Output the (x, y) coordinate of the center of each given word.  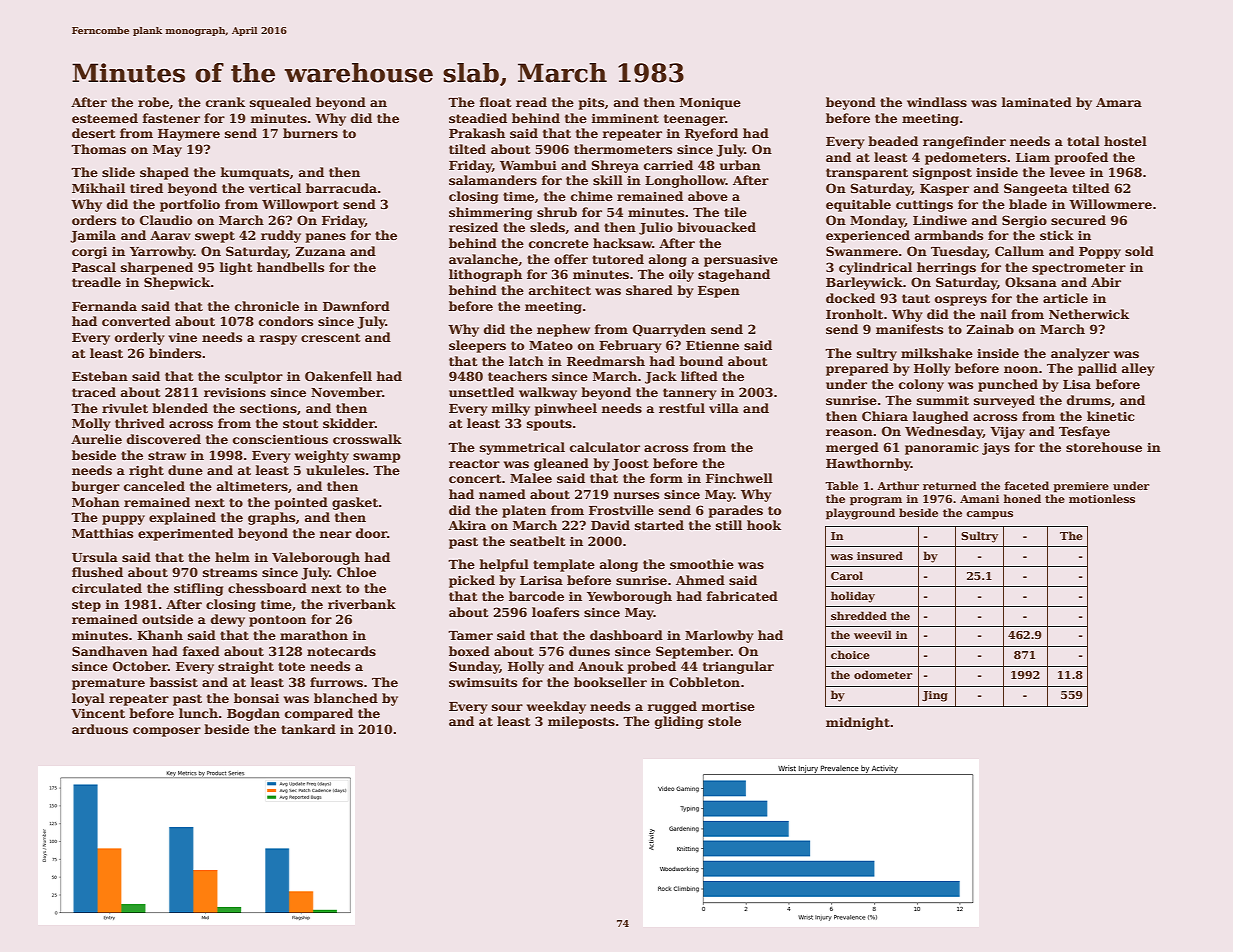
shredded (859, 615)
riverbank (362, 604)
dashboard (626, 635)
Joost (630, 465)
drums (1089, 400)
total (1083, 141)
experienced (868, 236)
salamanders (493, 180)
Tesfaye (1084, 432)
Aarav (170, 235)
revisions (235, 392)
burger (96, 487)
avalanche (483, 259)
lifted (699, 376)
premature (108, 684)
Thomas (98, 149)
